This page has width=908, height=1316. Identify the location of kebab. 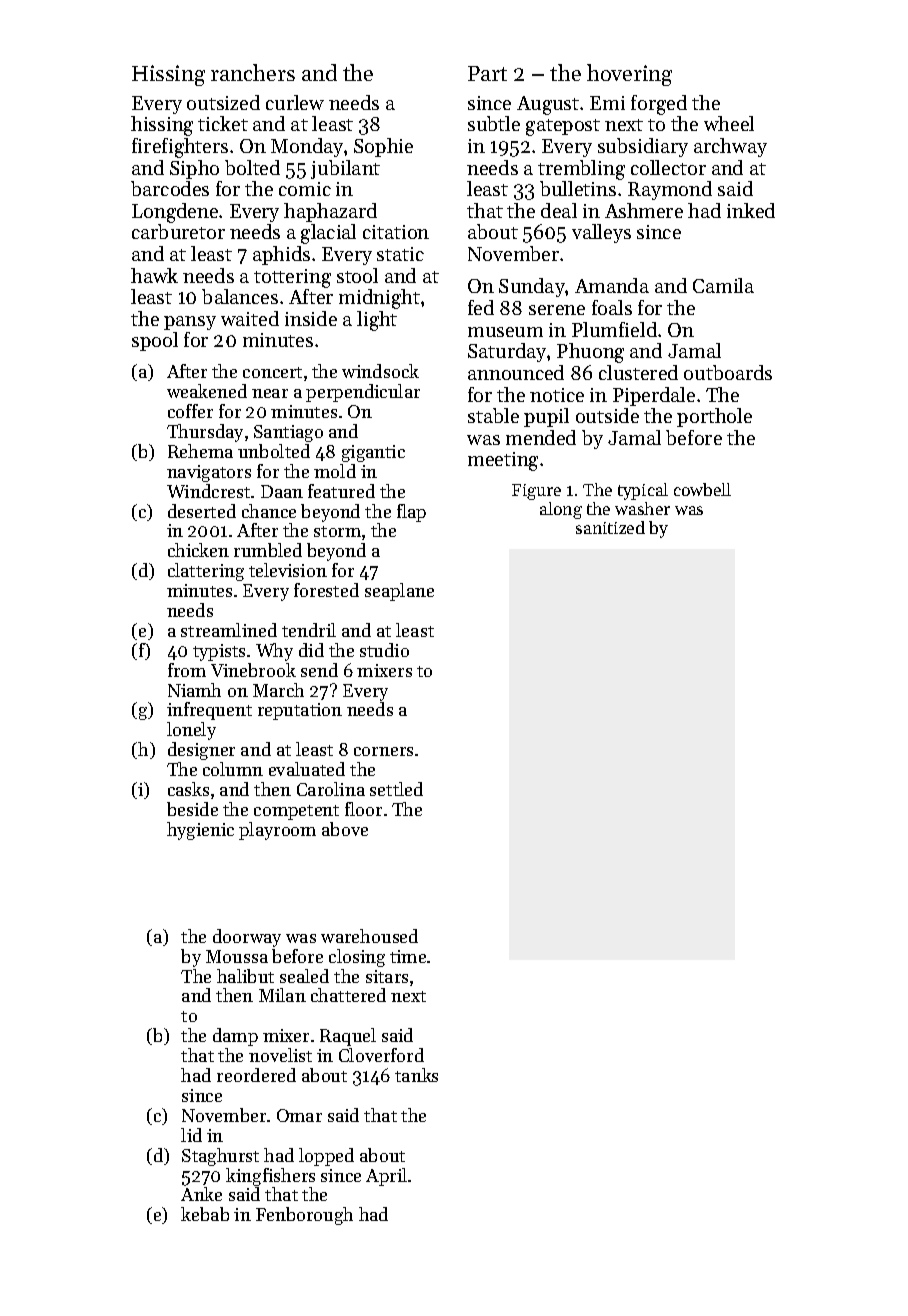
(205, 1214).
